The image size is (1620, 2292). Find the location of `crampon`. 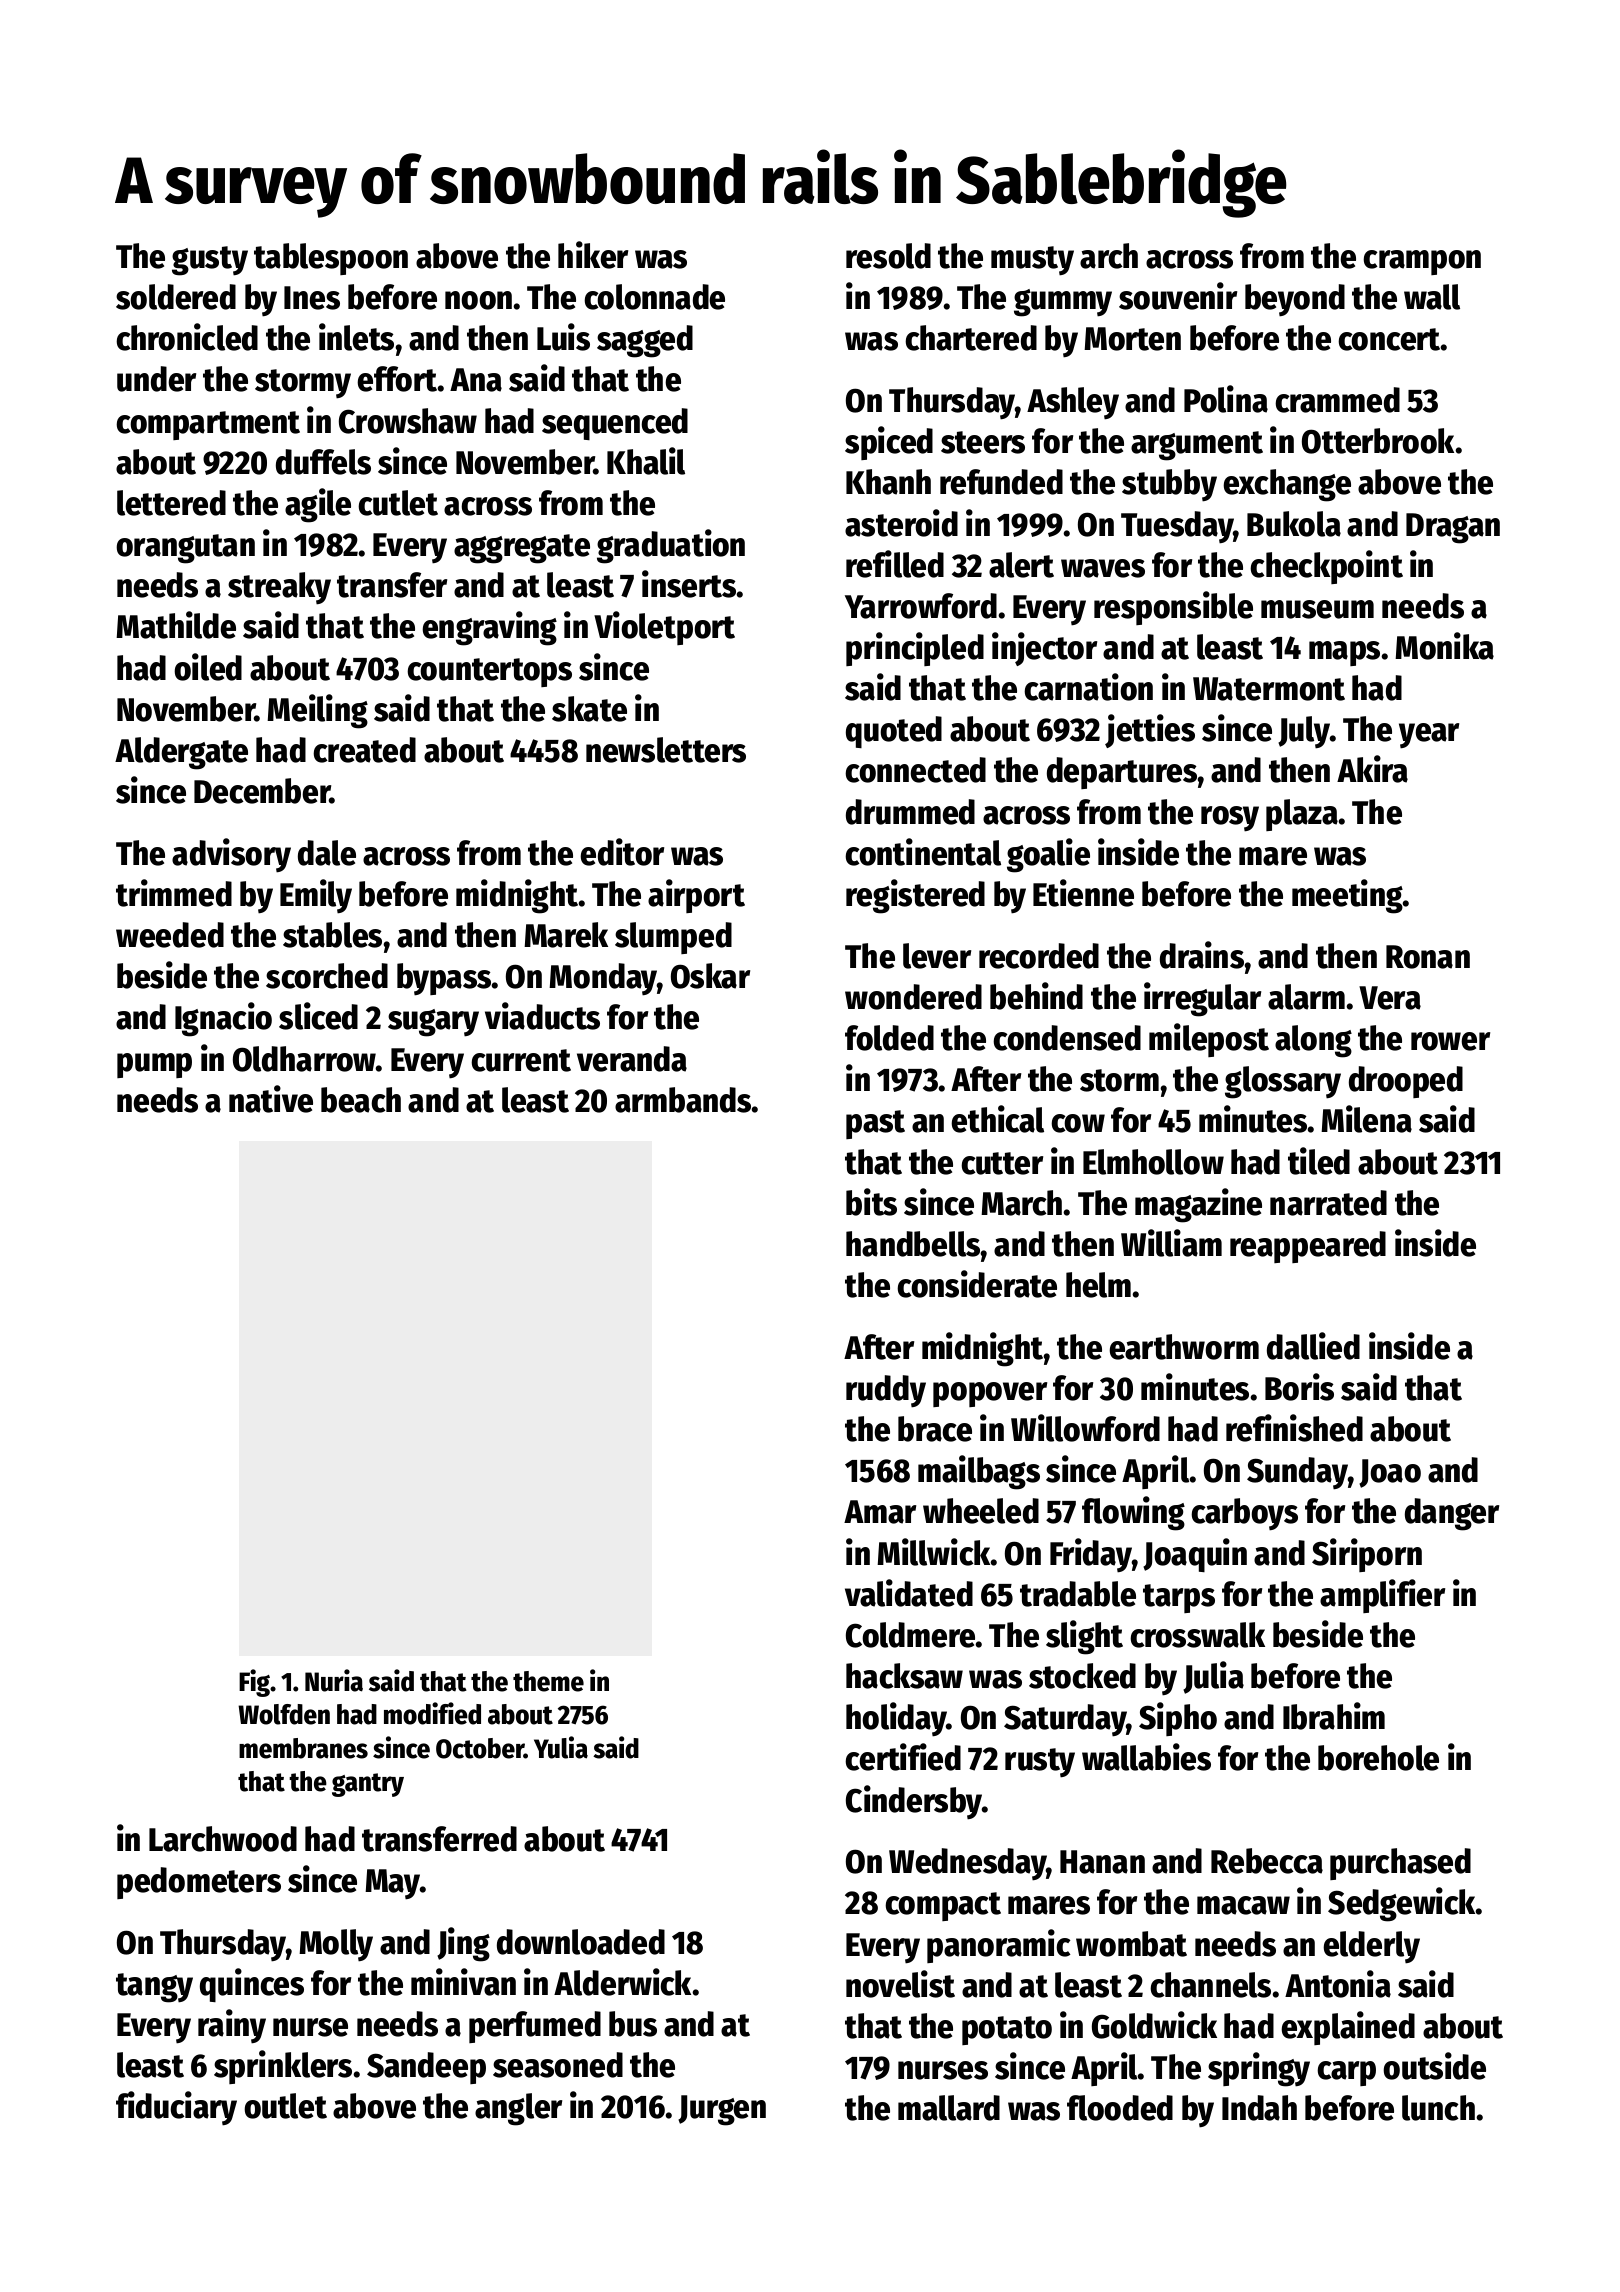

crampon is located at coordinates (1422, 262).
